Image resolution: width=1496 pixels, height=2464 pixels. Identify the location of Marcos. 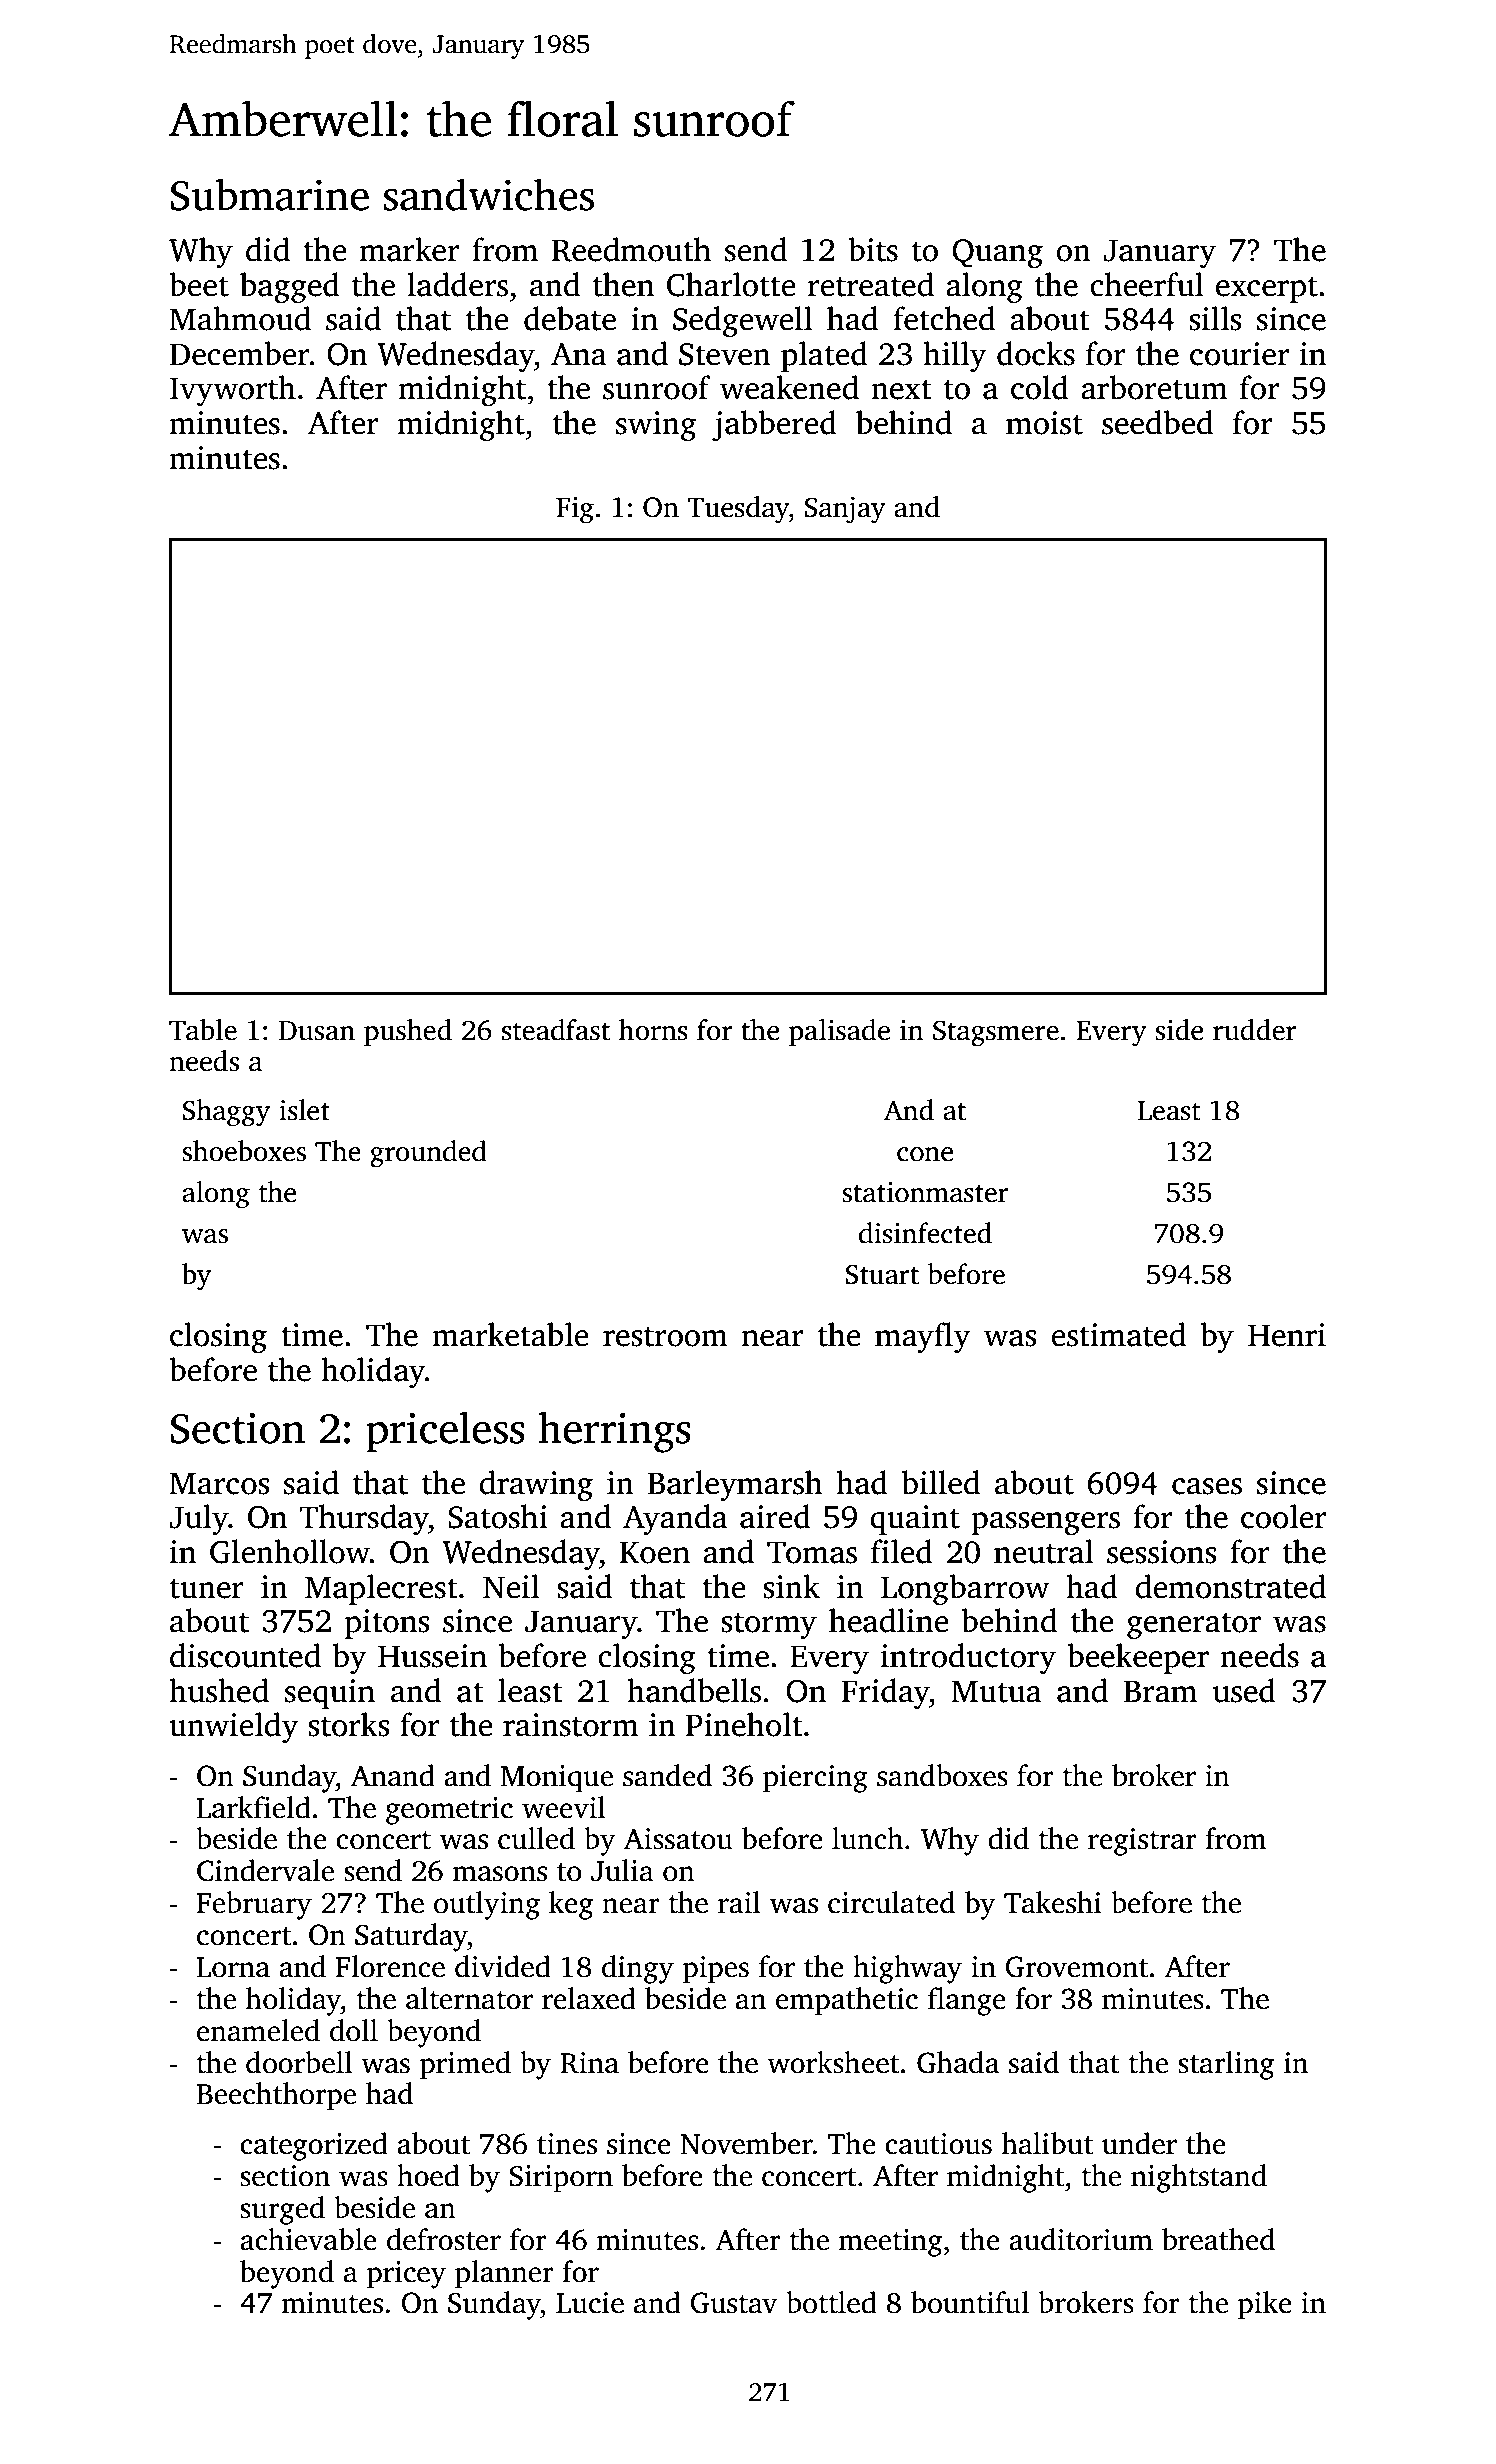
(220, 1483).
